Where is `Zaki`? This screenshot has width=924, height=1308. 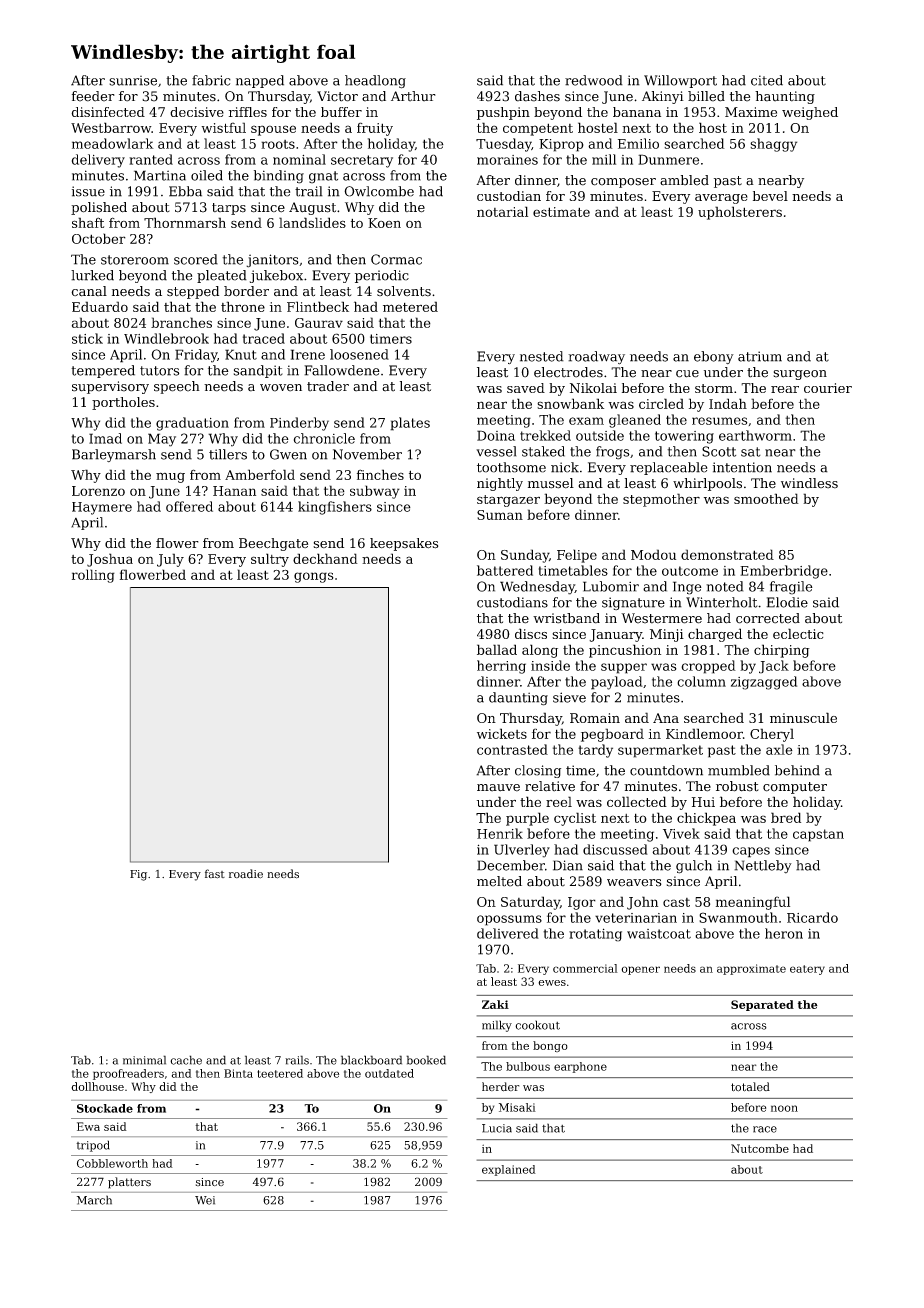
Zaki is located at coordinates (495, 1004).
